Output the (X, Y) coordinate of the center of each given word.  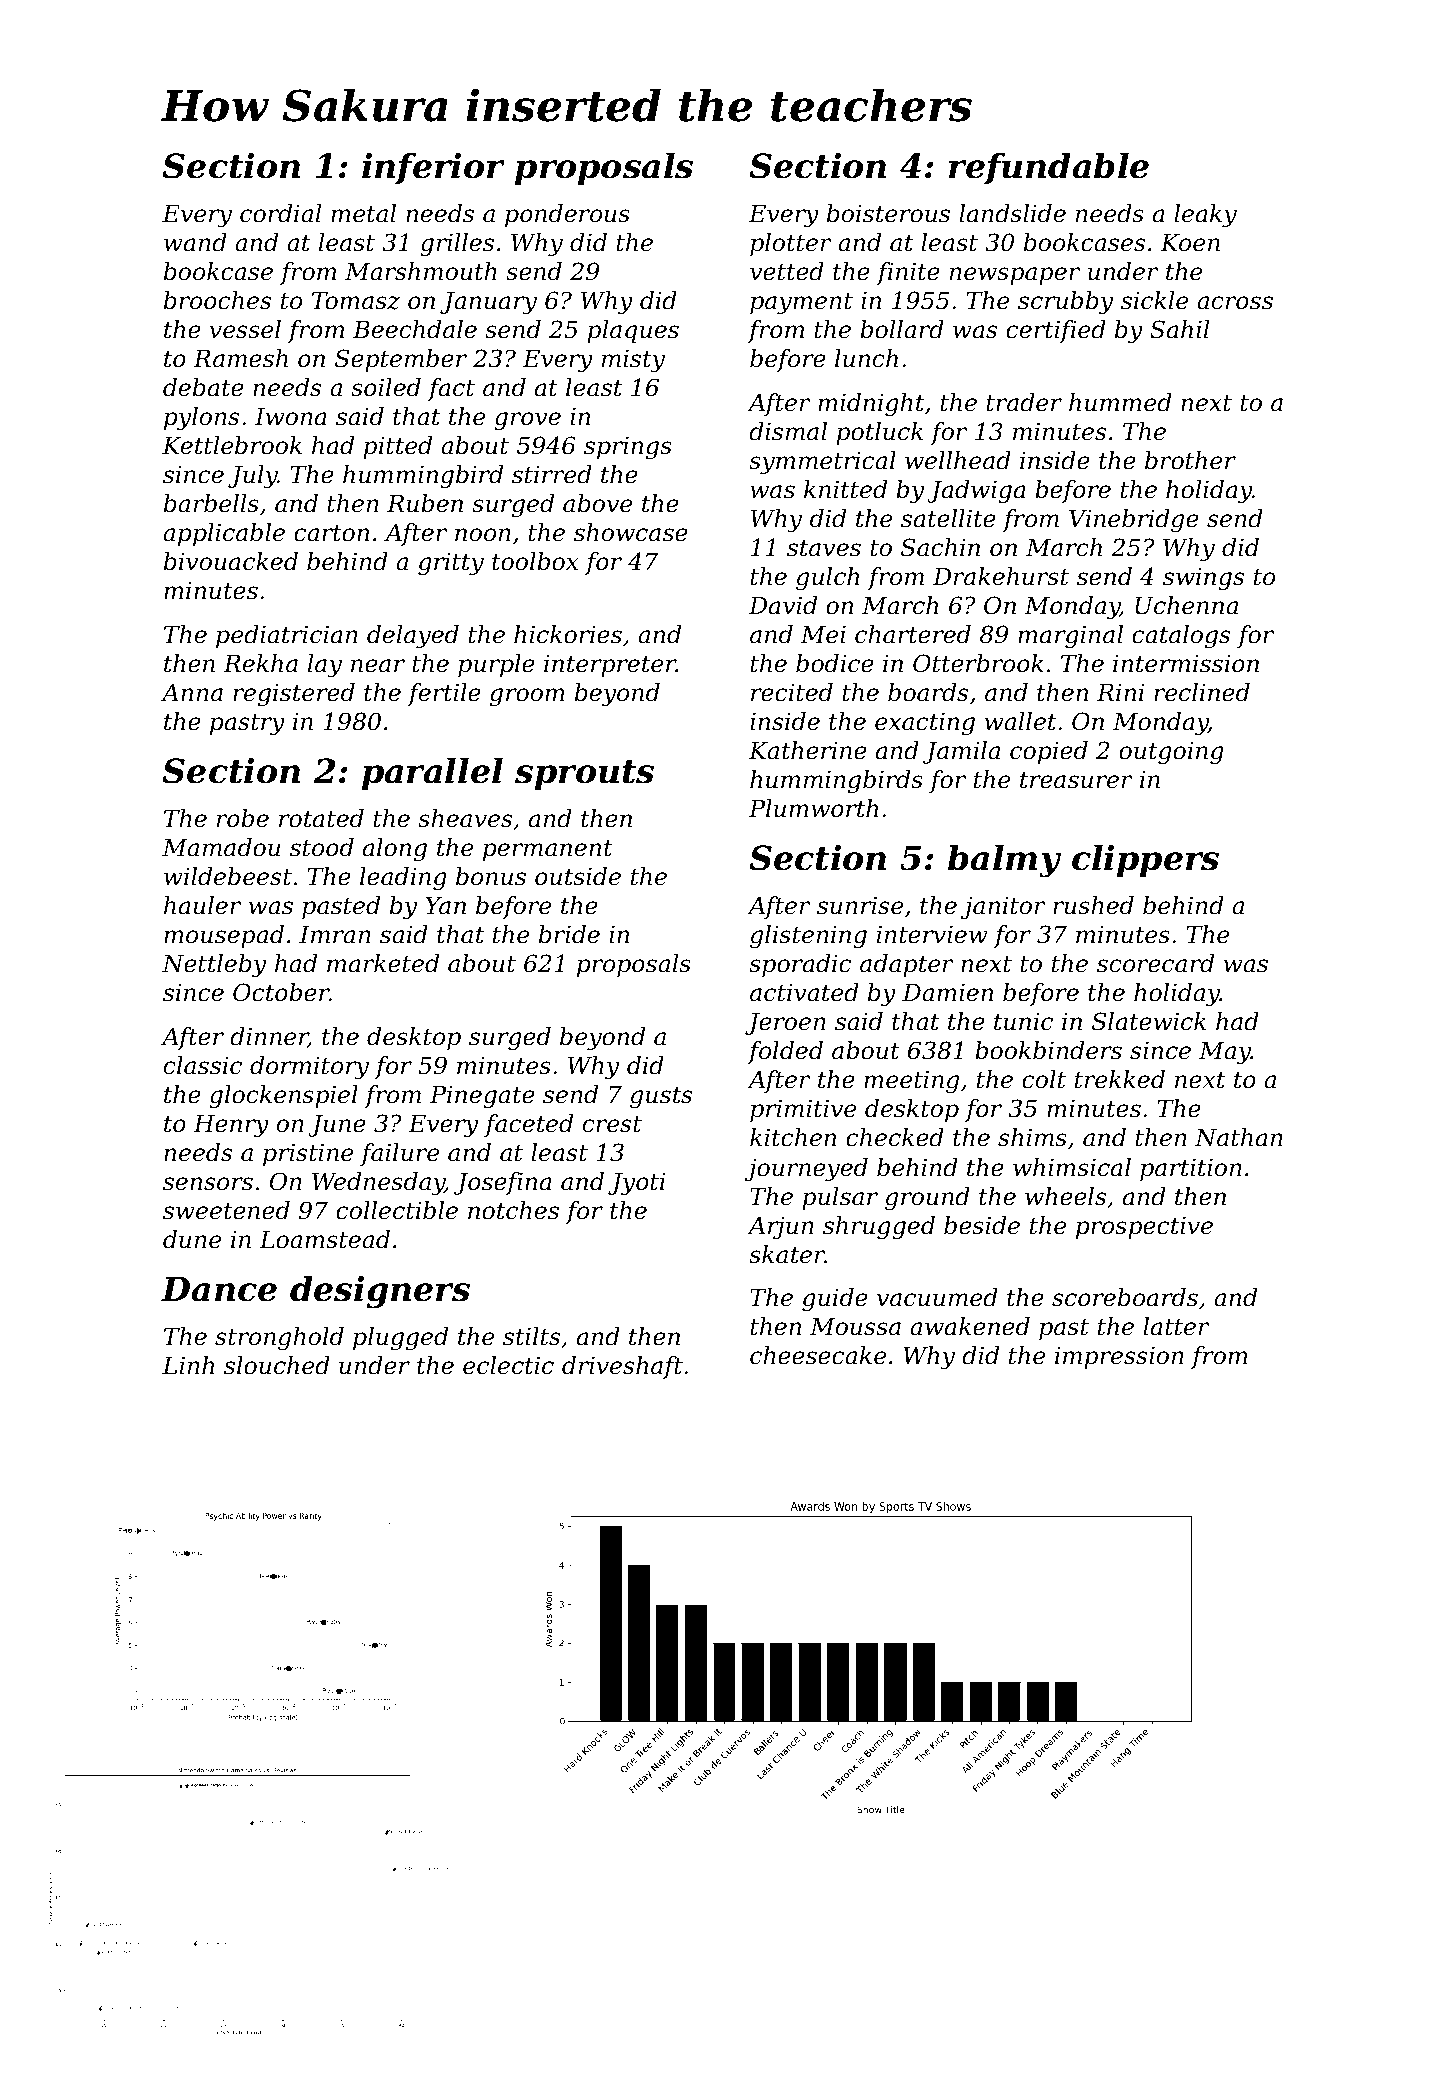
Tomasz (356, 301)
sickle (1154, 300)
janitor (1003, 907)
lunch (866, 358)
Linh (188, 1365)
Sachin (940, 547)
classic (203, 1065)
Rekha (260, 663)
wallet (1020, 721)
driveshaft (622, 1367)
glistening (808, 936)
